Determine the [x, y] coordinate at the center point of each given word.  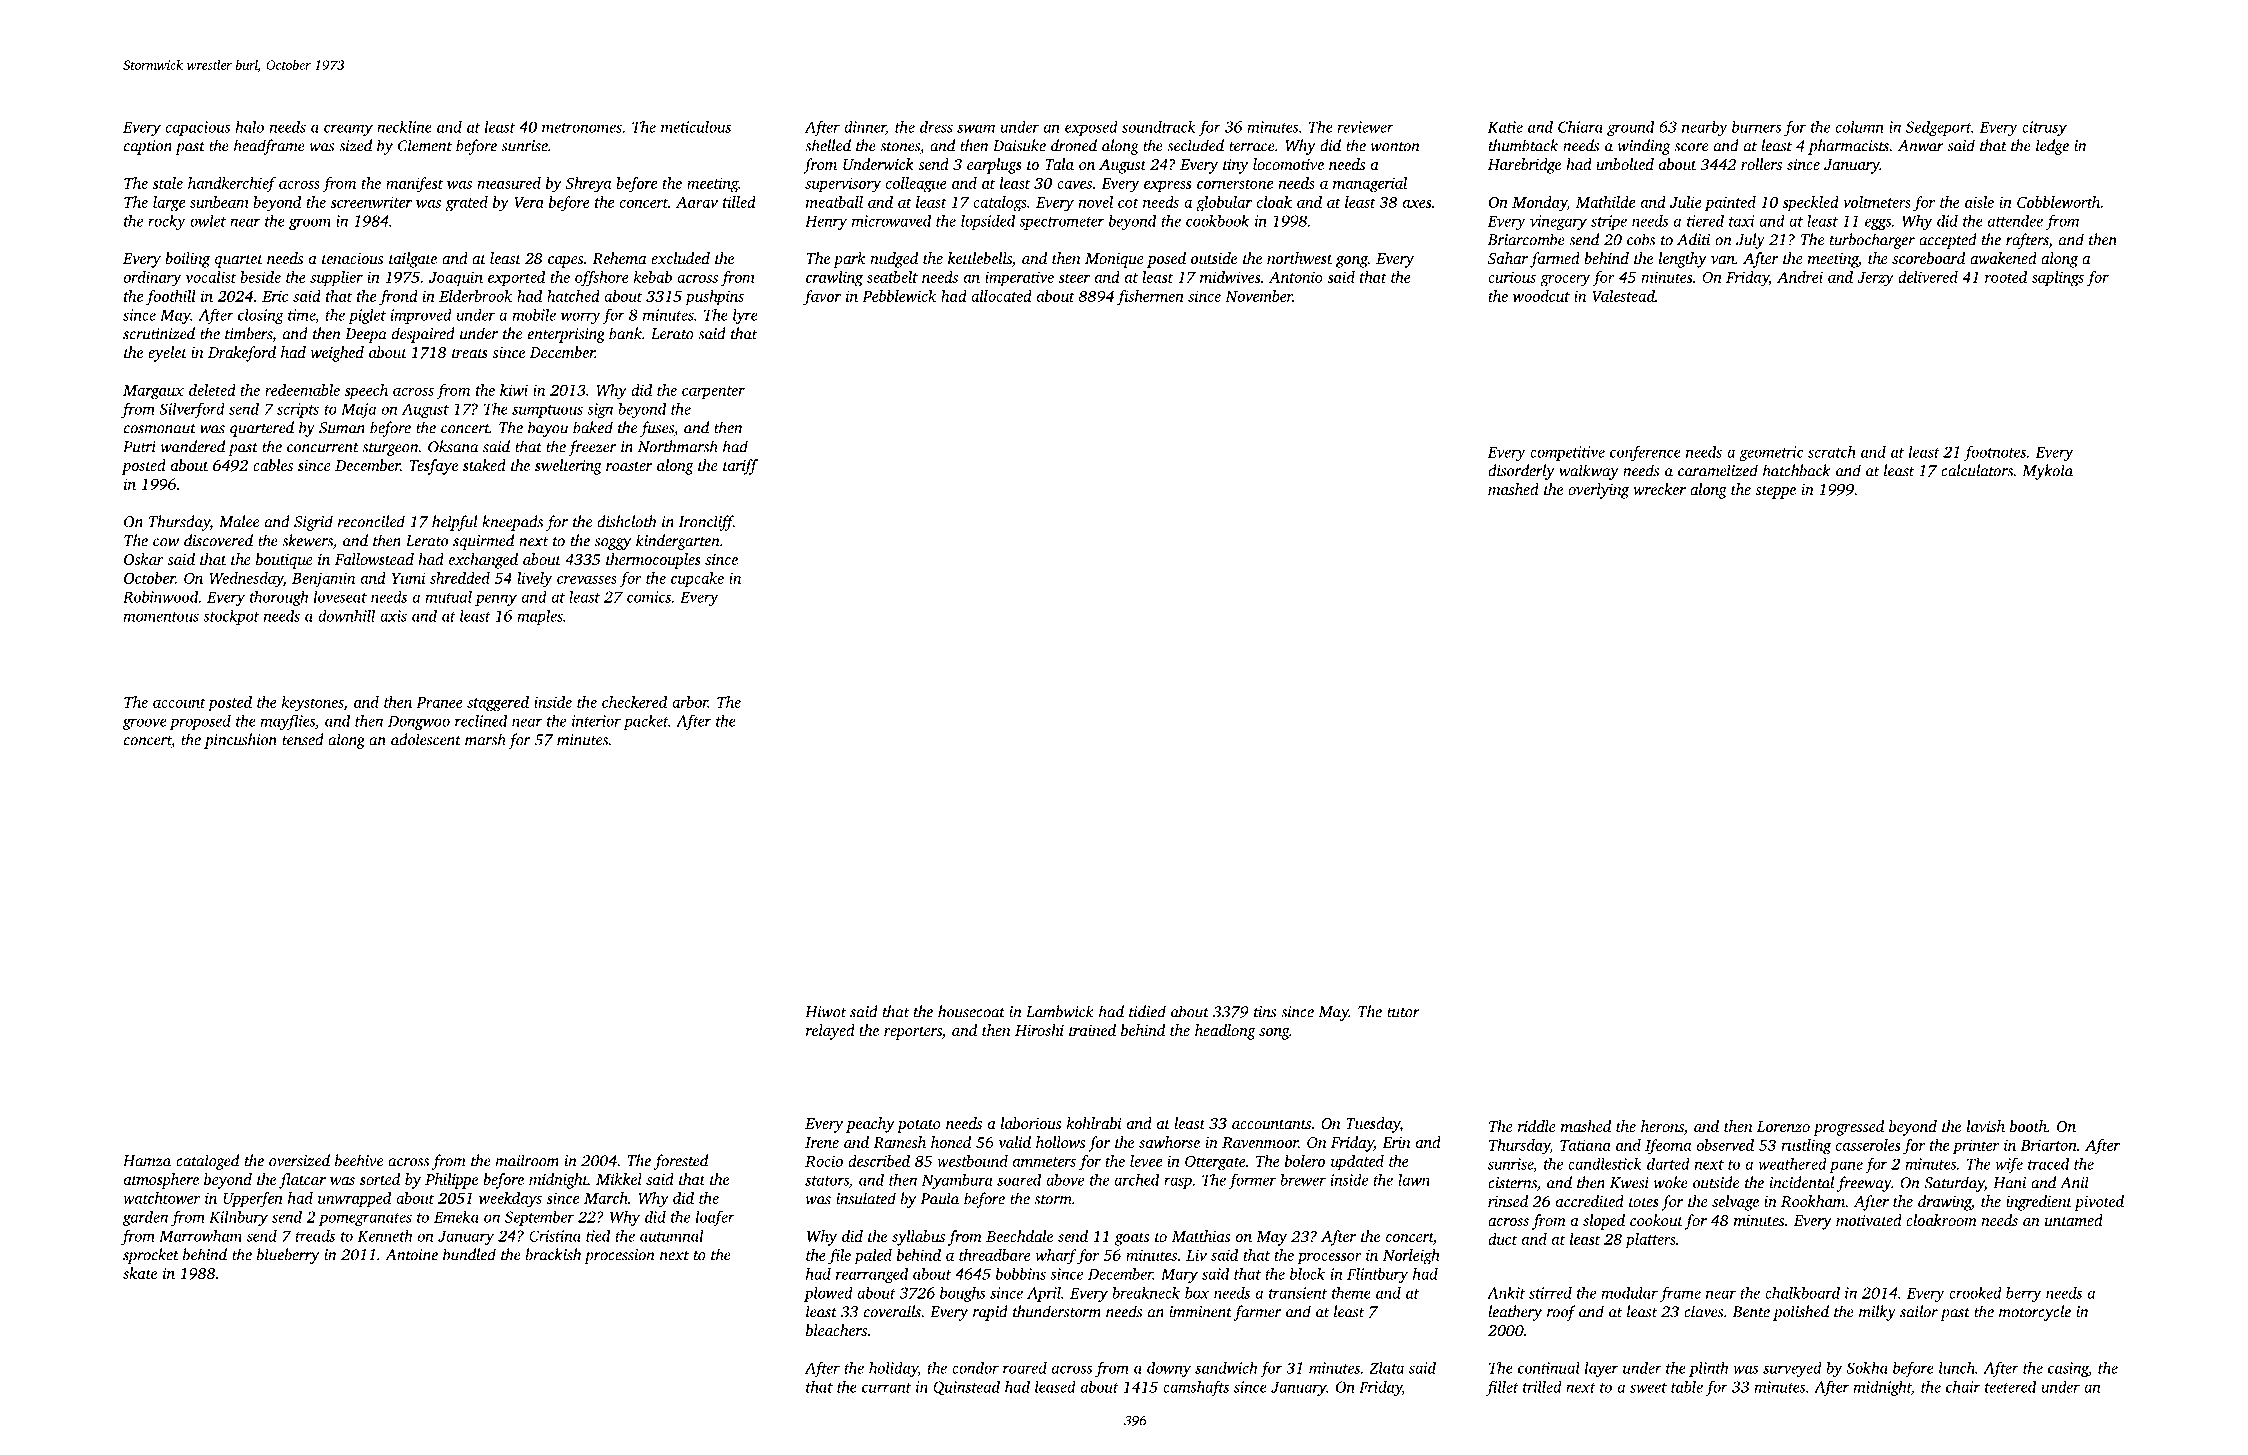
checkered [634, 702]
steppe [1775, 492]
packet [645, 722]
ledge [2052, 147]
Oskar [144, 559]
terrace [1252, 147]
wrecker [1659, 489]
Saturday [1954, 1184]
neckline [404, 126]
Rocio [824, 1161]
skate [140, 1273]
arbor [690, 702]
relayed [830, 1032]
